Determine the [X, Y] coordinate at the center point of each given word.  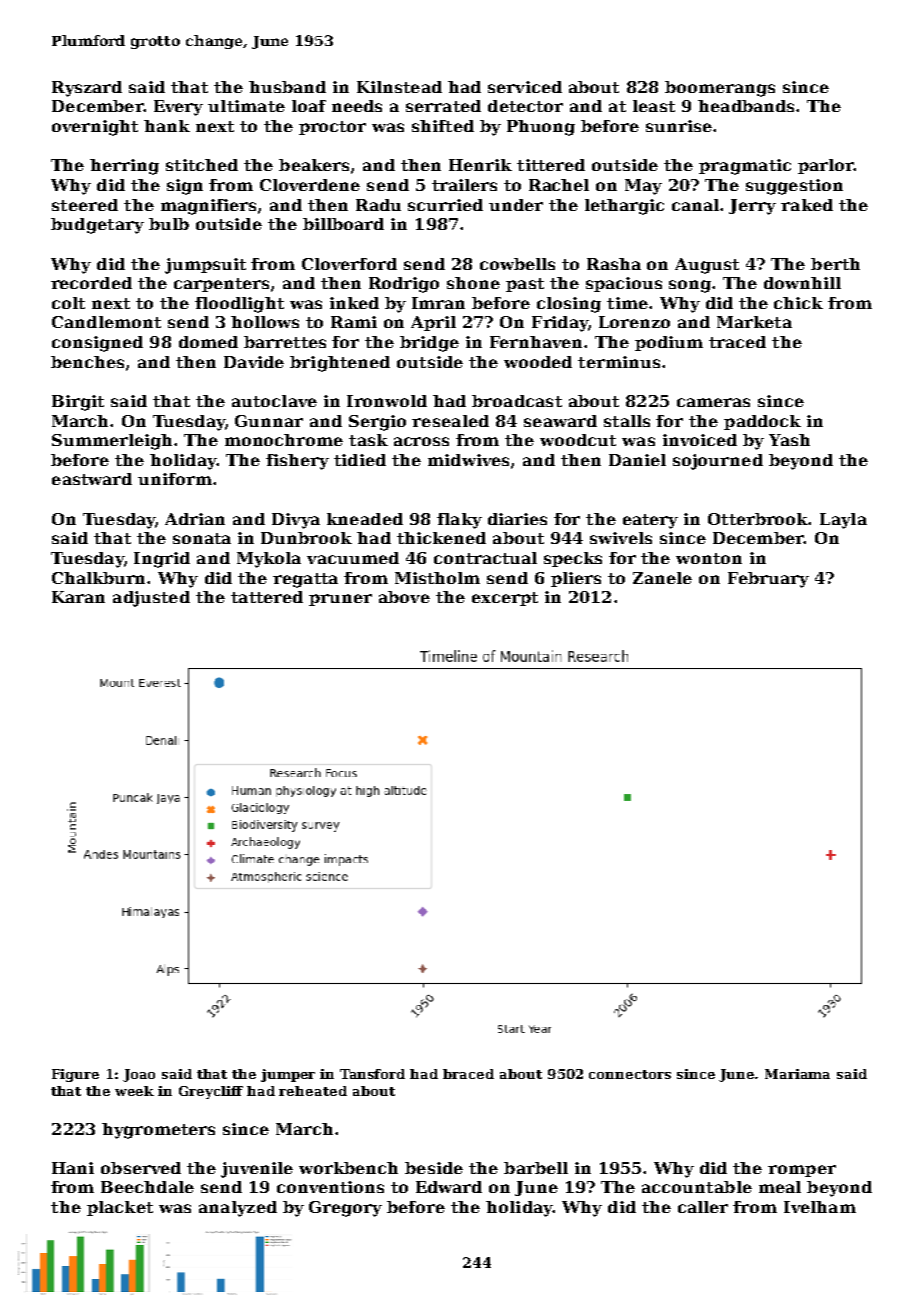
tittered [551, 165]
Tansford [372, 1074]
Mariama [797, 1074]
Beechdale [147, 1187]
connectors [630, 1074]
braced [468, 1074]
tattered [267, 597]
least [654, 106]
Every [178, 108]
